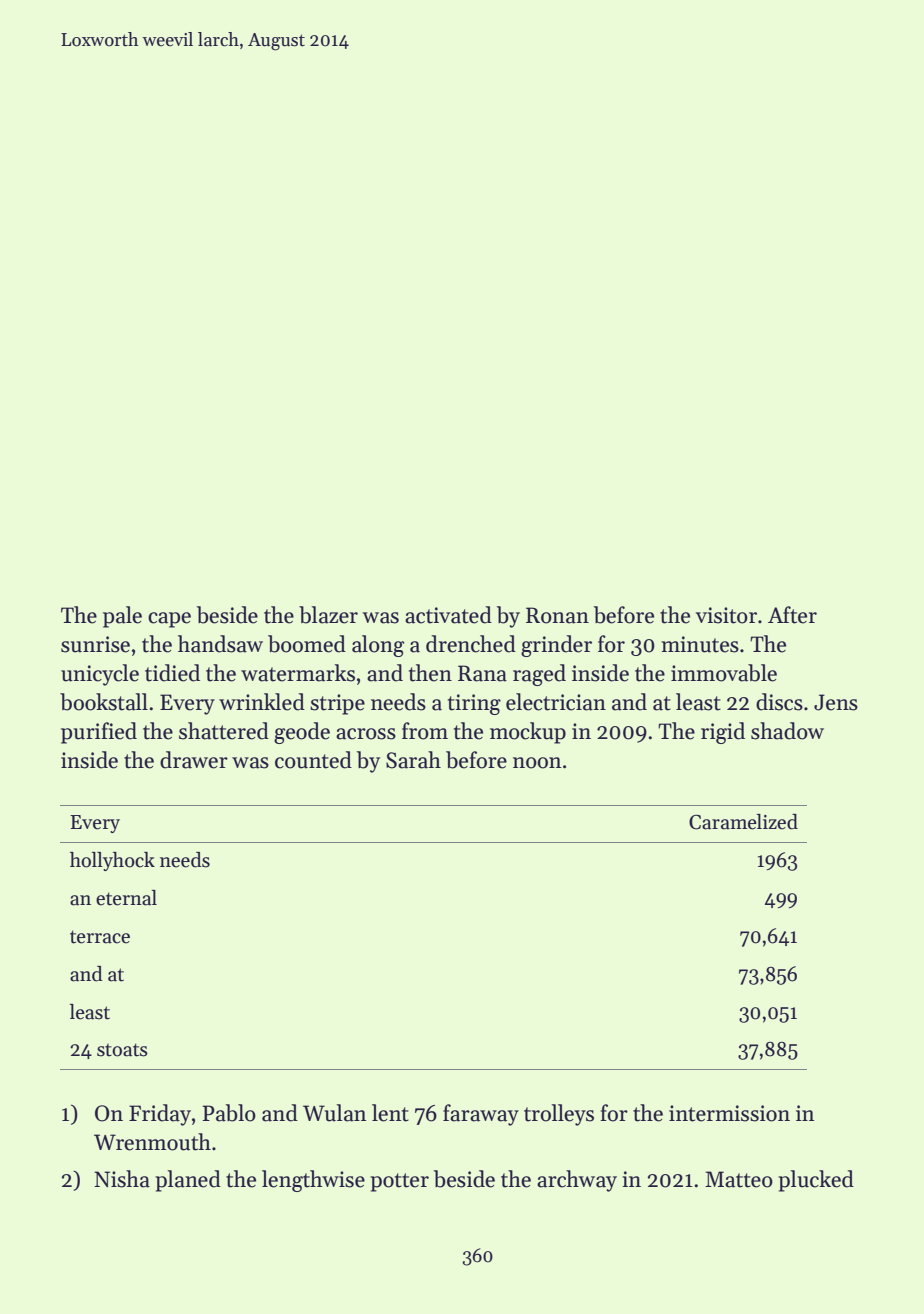 This screenshot has width=924, height=1314. What do you see at coordinates (743, 822) in the screenshot?
I see `Caramelized` at bounding box center [743, 822].
